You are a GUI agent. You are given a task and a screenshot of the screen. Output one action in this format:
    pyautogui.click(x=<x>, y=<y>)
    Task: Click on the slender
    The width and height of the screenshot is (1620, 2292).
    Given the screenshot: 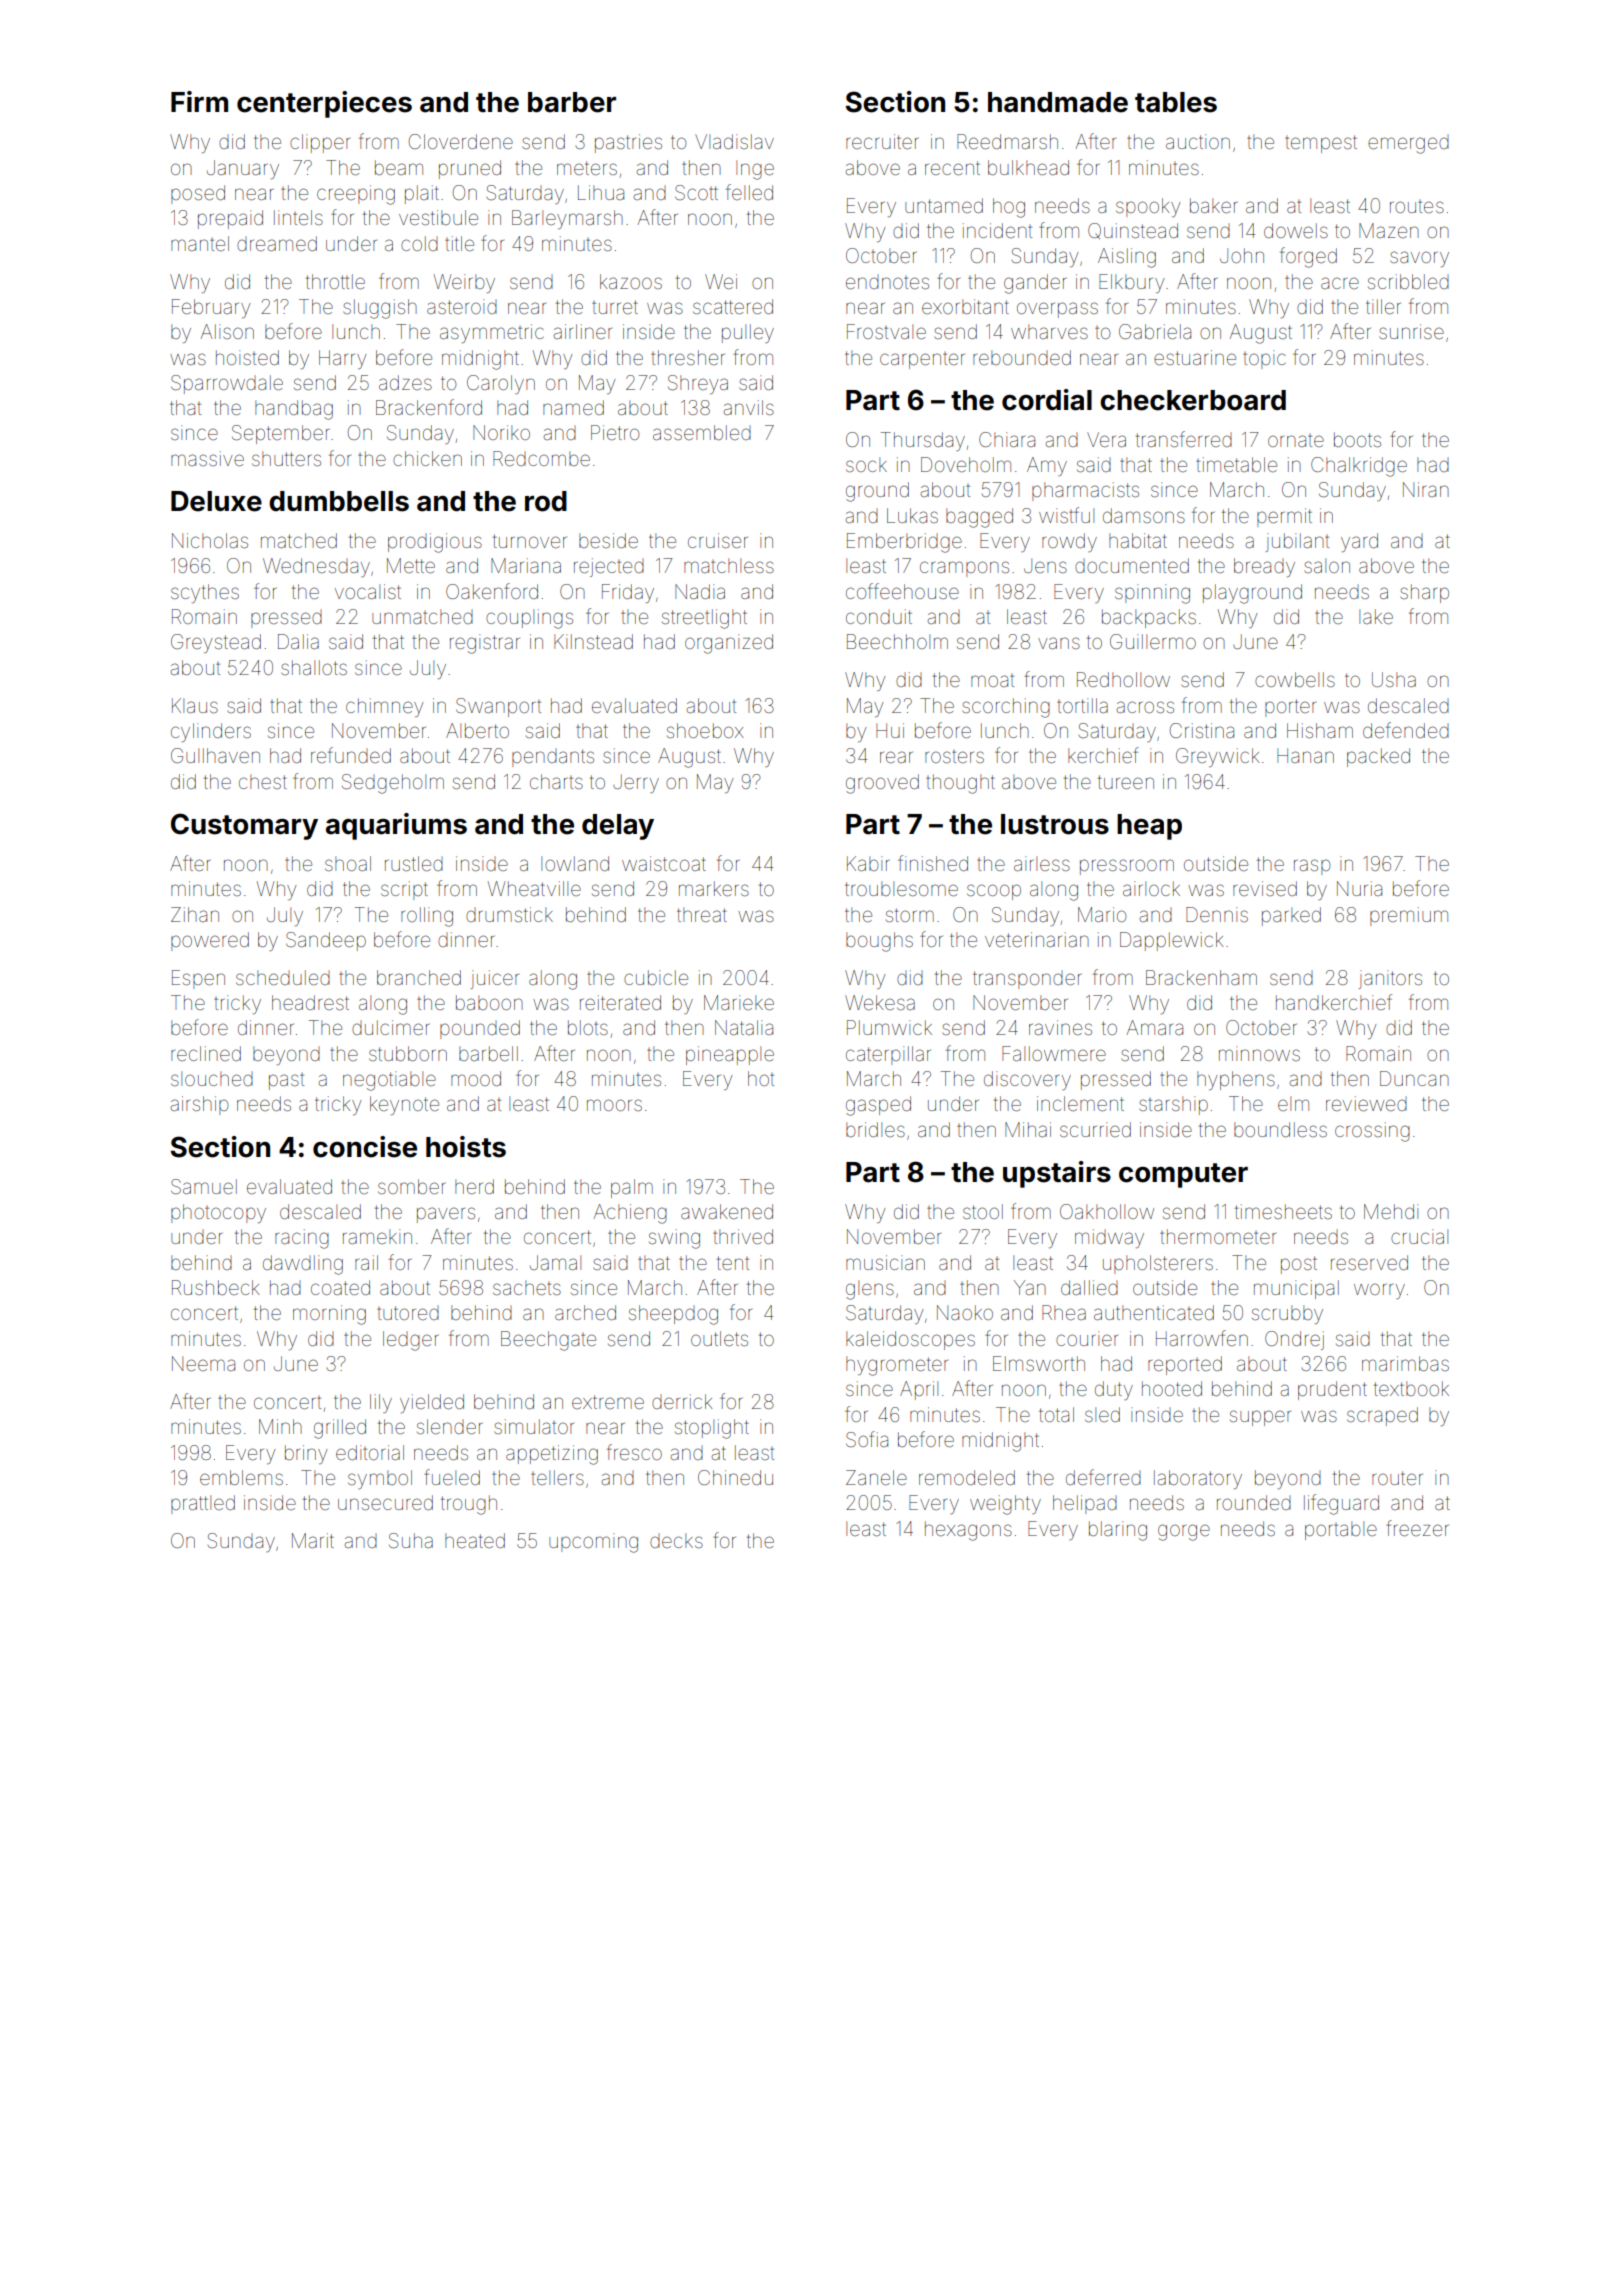 What is the action you would take?
    pyautogui.click(x=449, y=1426)
